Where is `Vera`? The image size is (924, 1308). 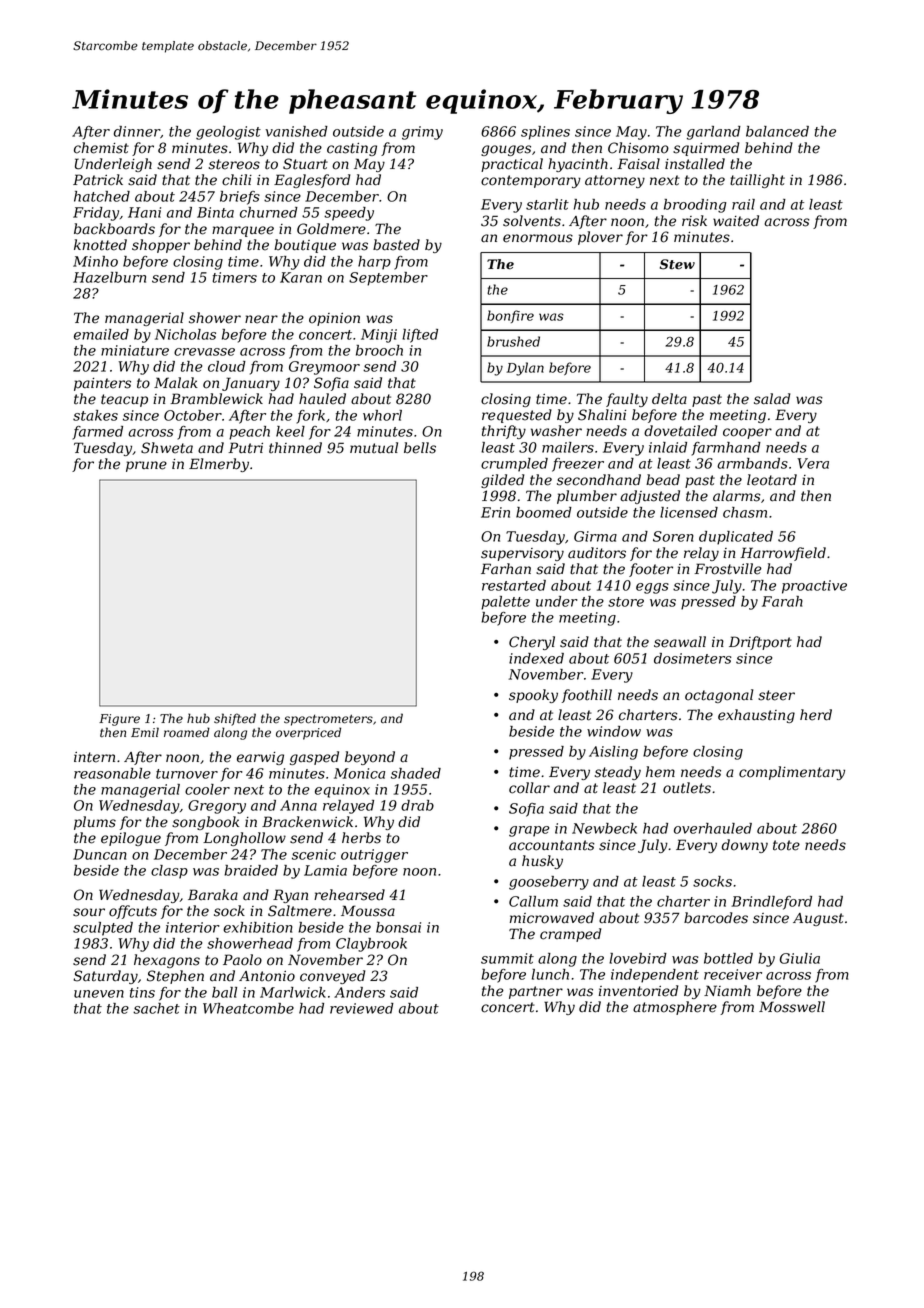 Vera is located at coordinates (813, 463).
